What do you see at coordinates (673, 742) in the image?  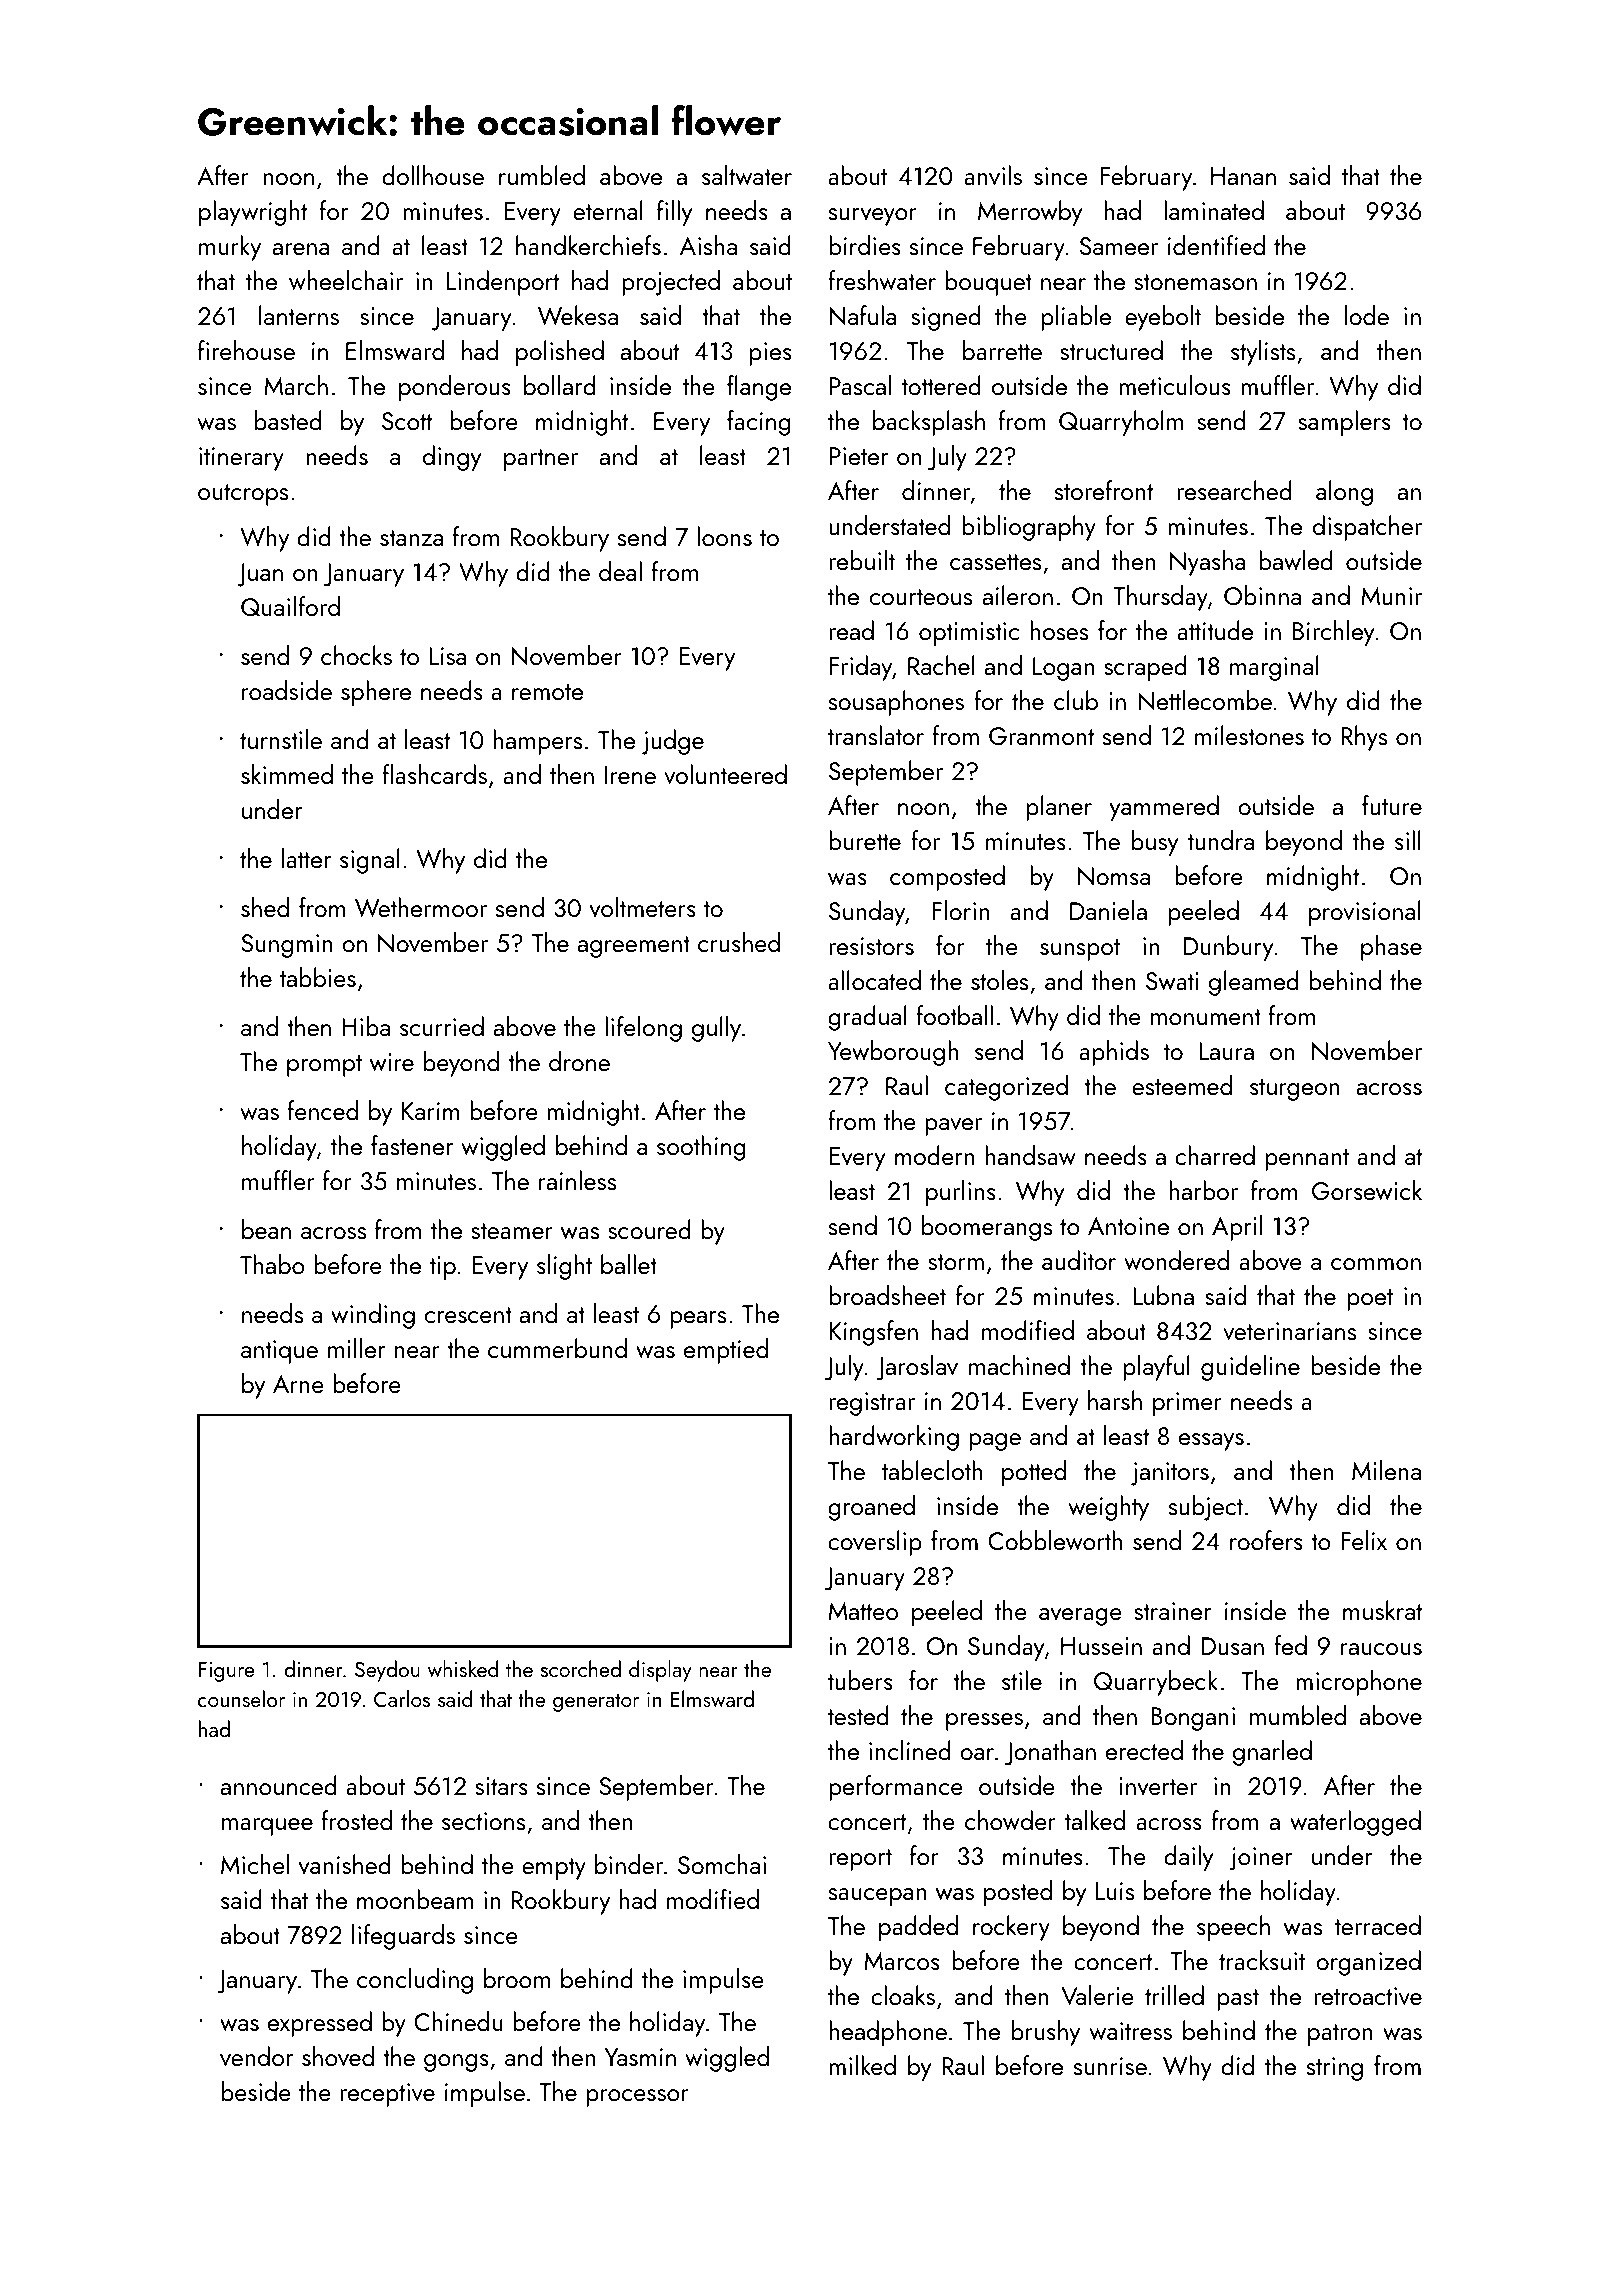 I see `judge` at bounding box center [673, 742].
